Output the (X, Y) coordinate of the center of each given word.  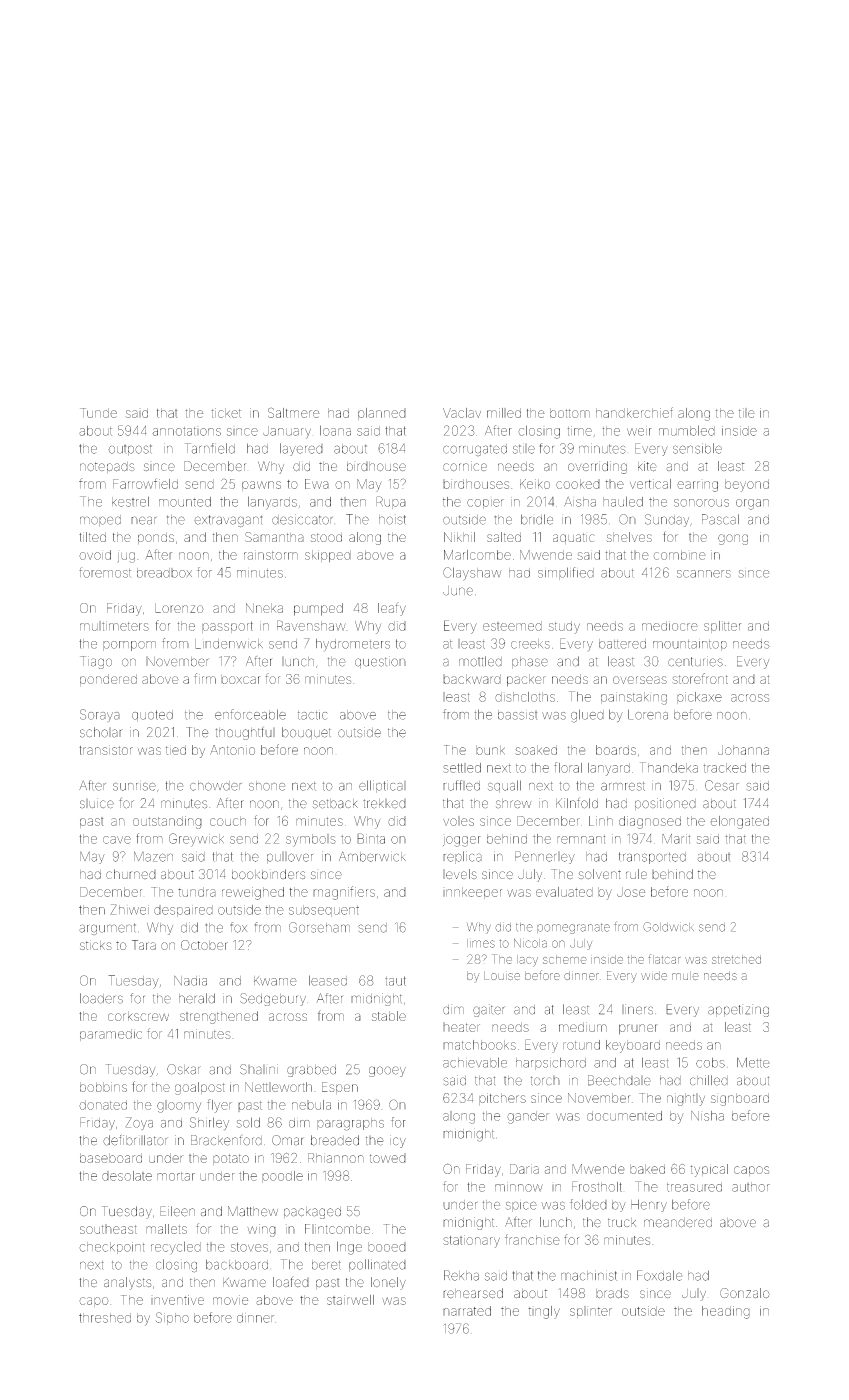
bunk (490, 750)
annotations (186, 431)
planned (382, 414)
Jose (631, 892)
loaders (101, 998)
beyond (747, 485)
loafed (291, 1282)
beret (326, 1265)
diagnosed (650, 822)
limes (481, 943)
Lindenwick (229, 644)
